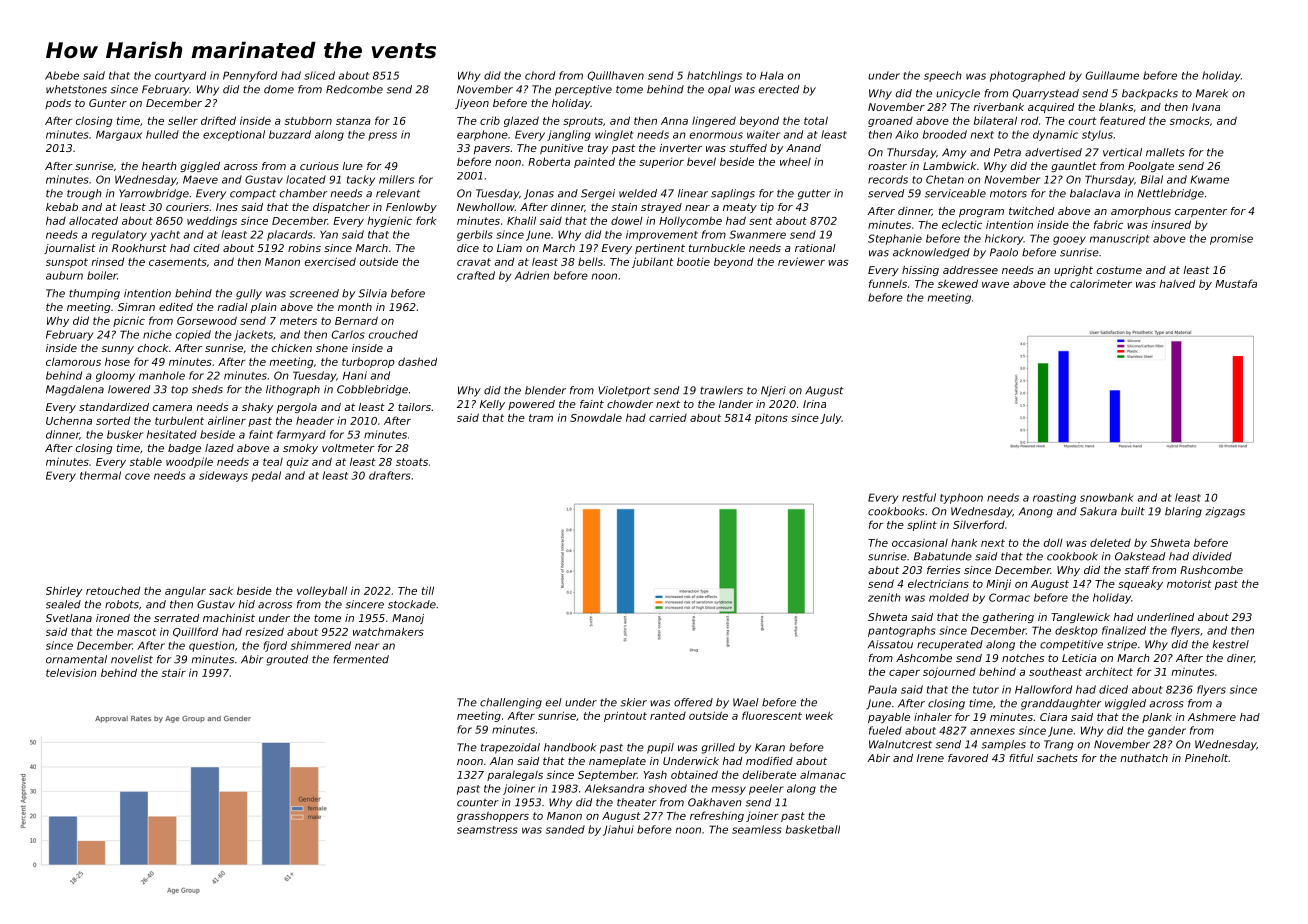 The height and width of the screenshot is (924, 1308). What do you see at coordinates (598, 194) in the screenshot?
I see `Sergei` at bounding box center [598, 194].
